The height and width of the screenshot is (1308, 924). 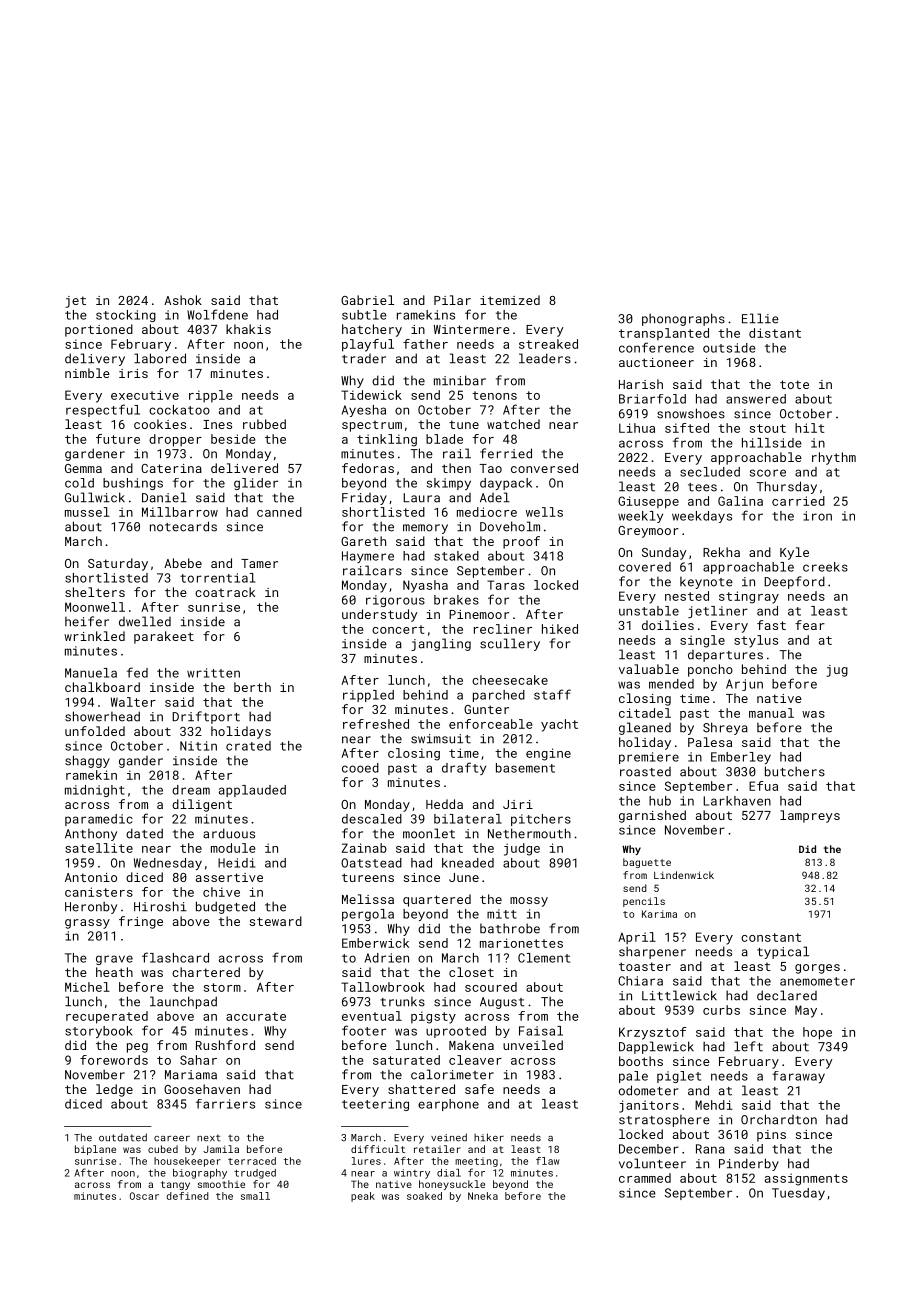 I want to click on brakes, so click(x=456, y=600).
